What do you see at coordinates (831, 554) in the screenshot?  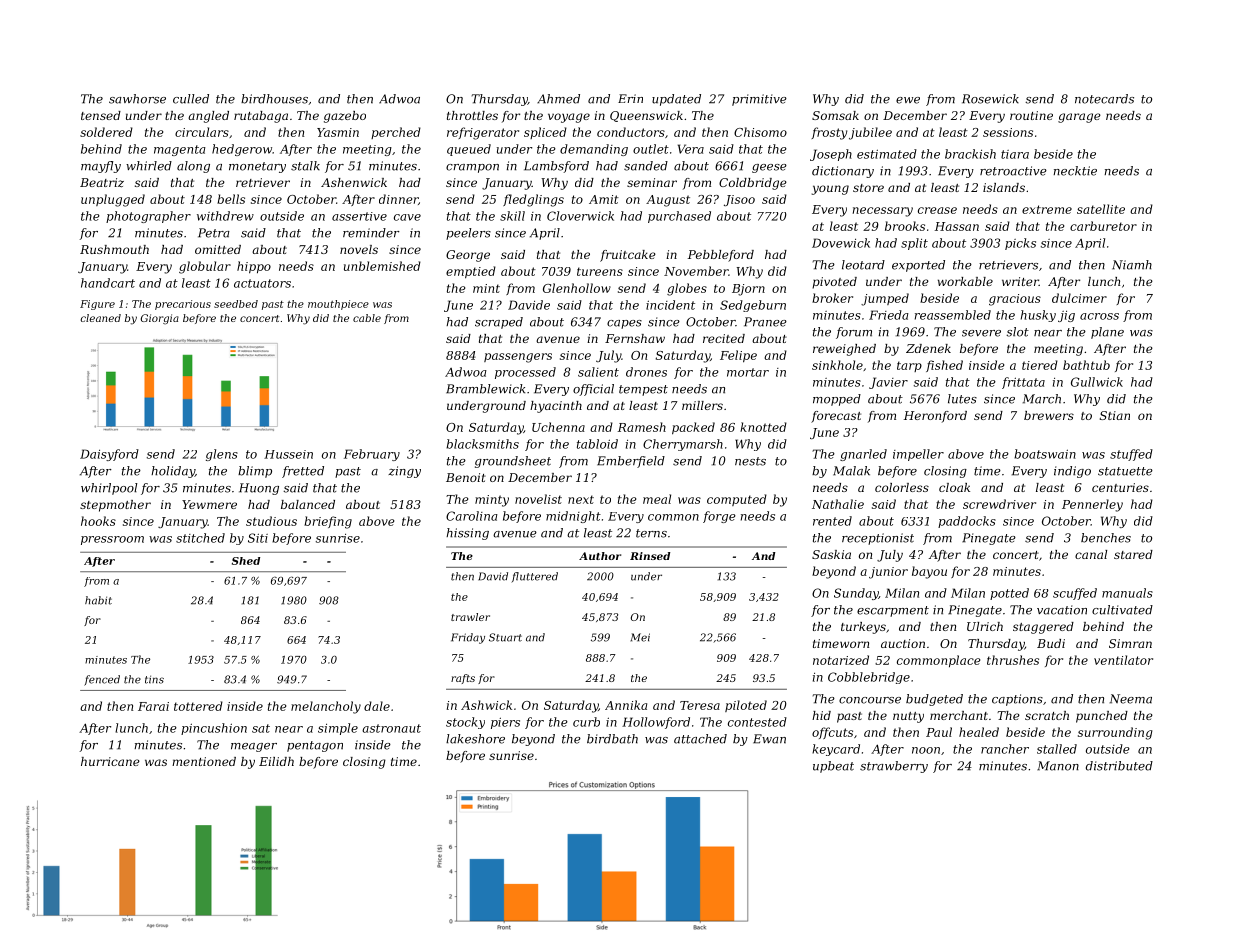 I see `Saskia` at bounding box center [831, 554].
